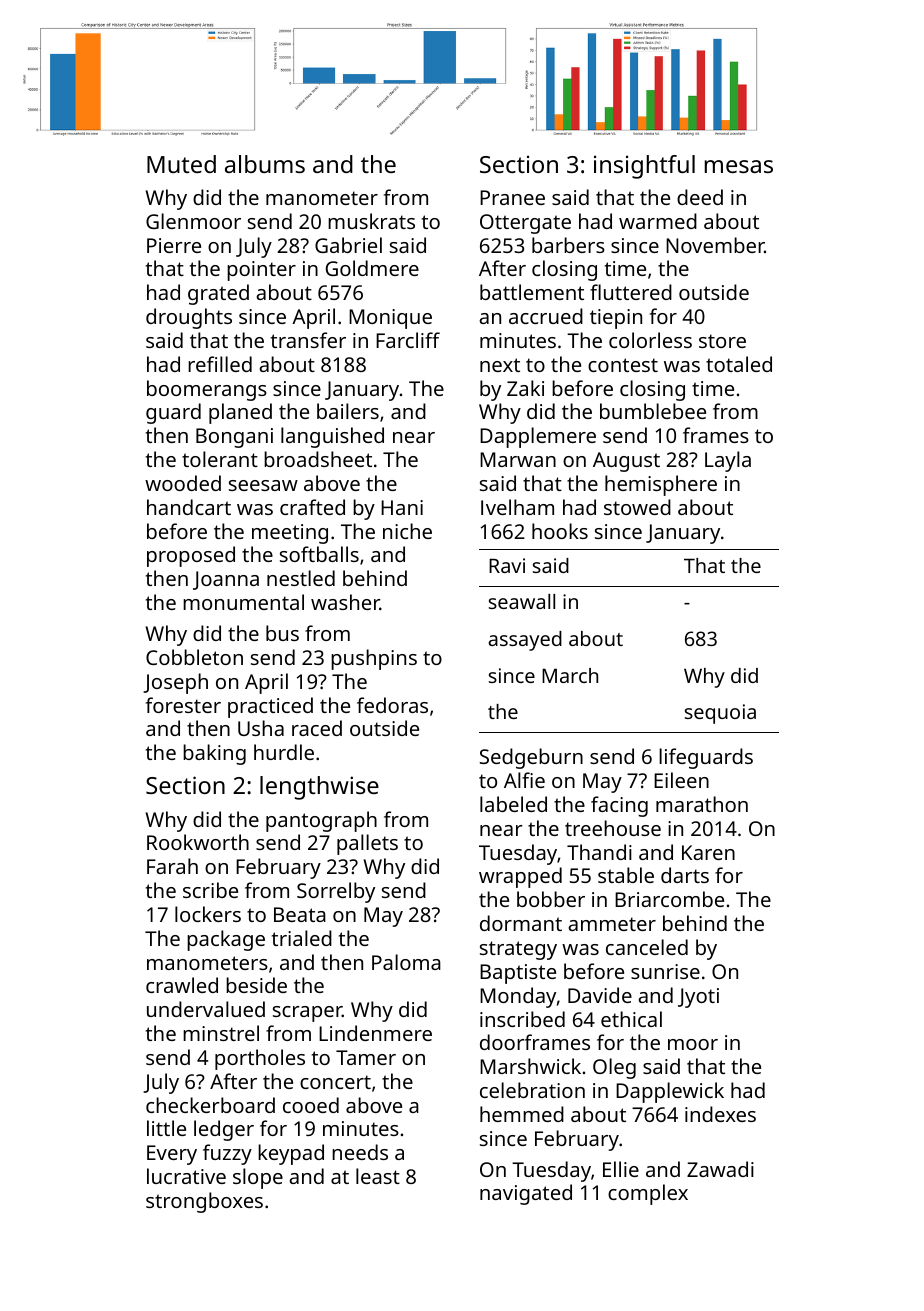 The image size is (924, 1311). What do you see at coordinates (172, 1155) in the screenshot?
I see `Every` at bounding box center [172, 1155].
